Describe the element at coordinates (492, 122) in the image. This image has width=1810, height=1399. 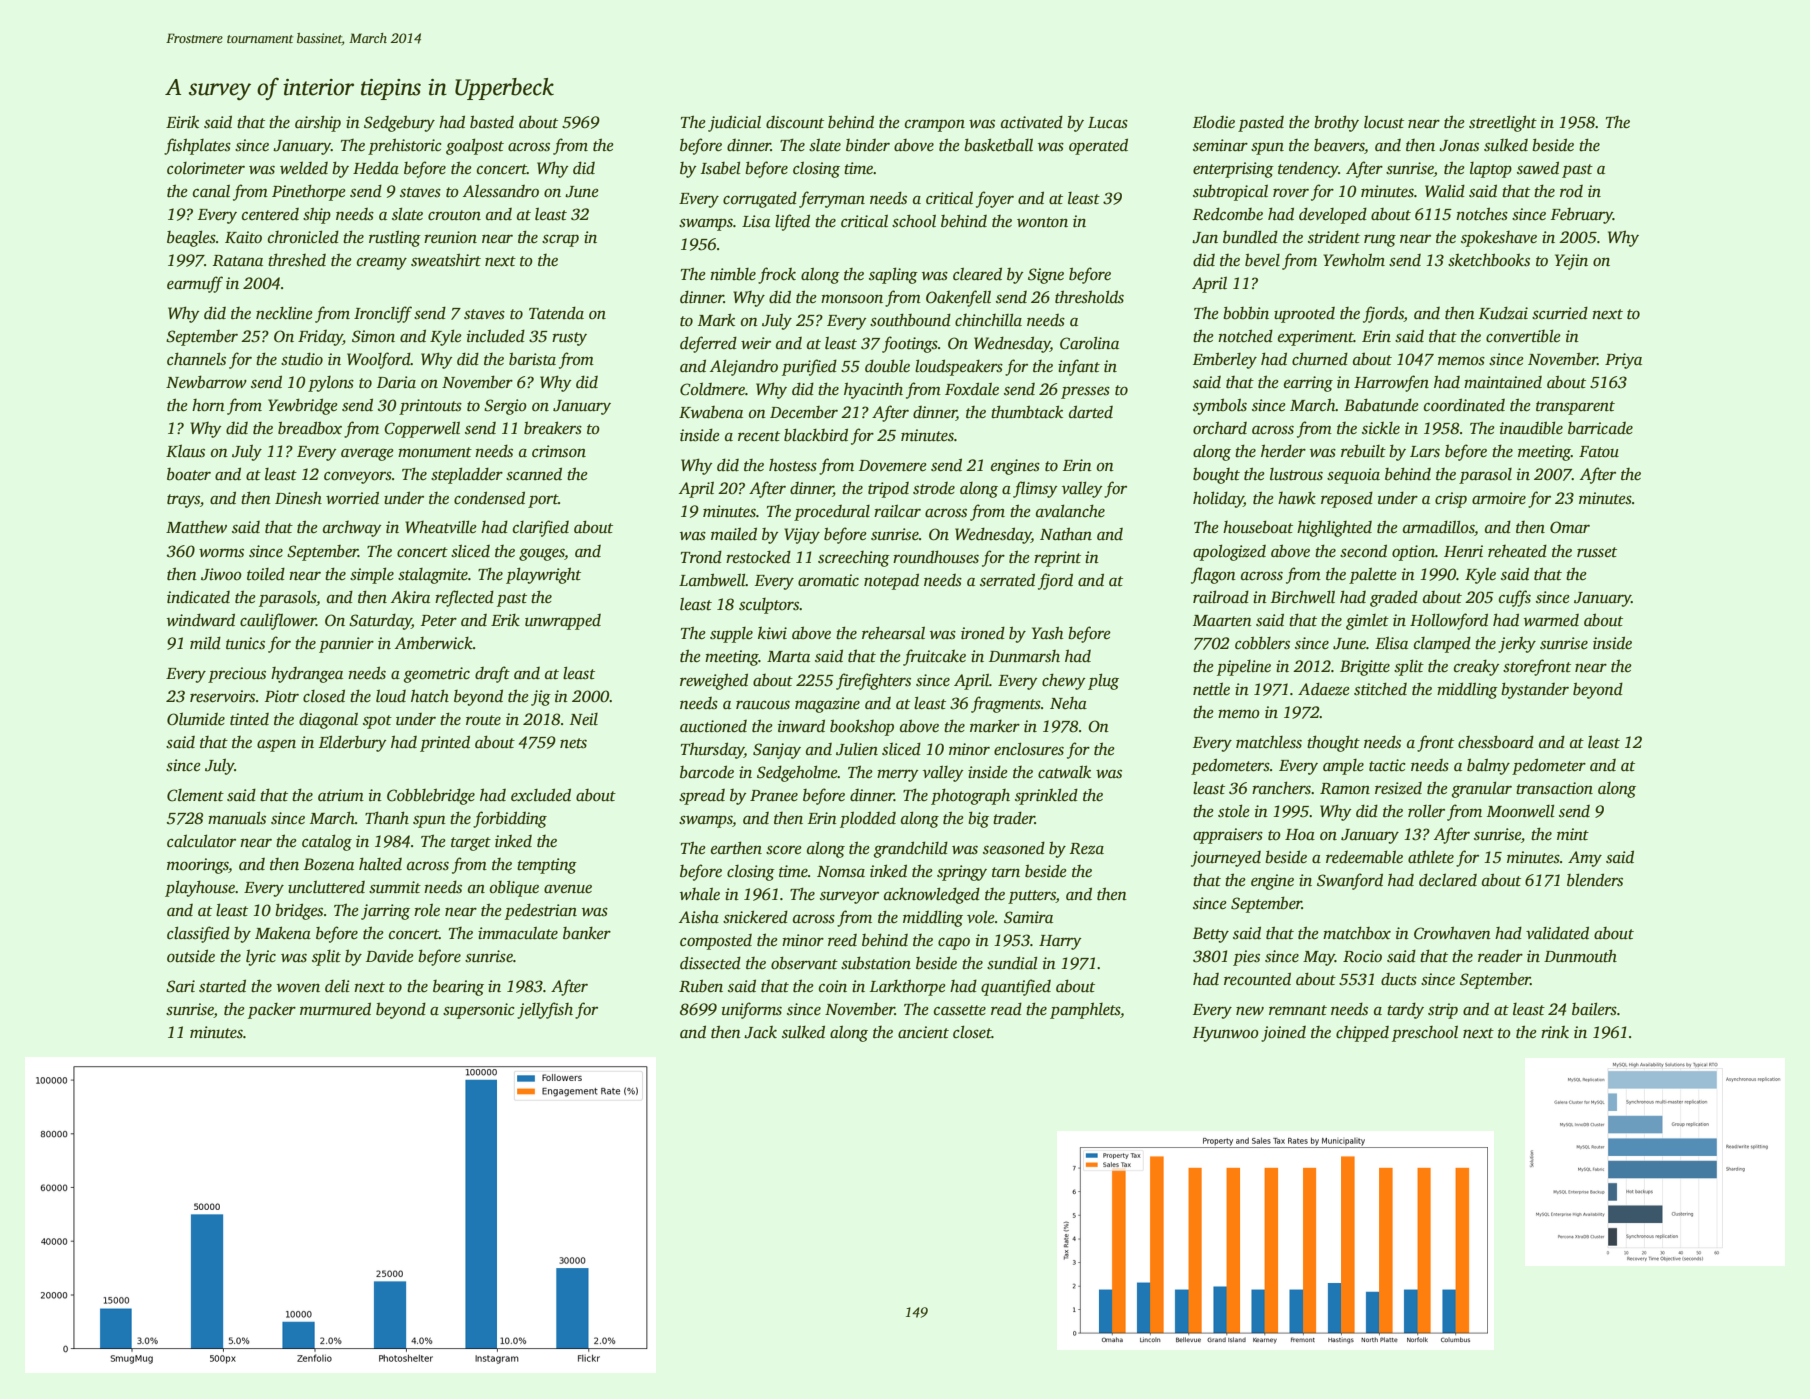
I see `basted` at that location.
